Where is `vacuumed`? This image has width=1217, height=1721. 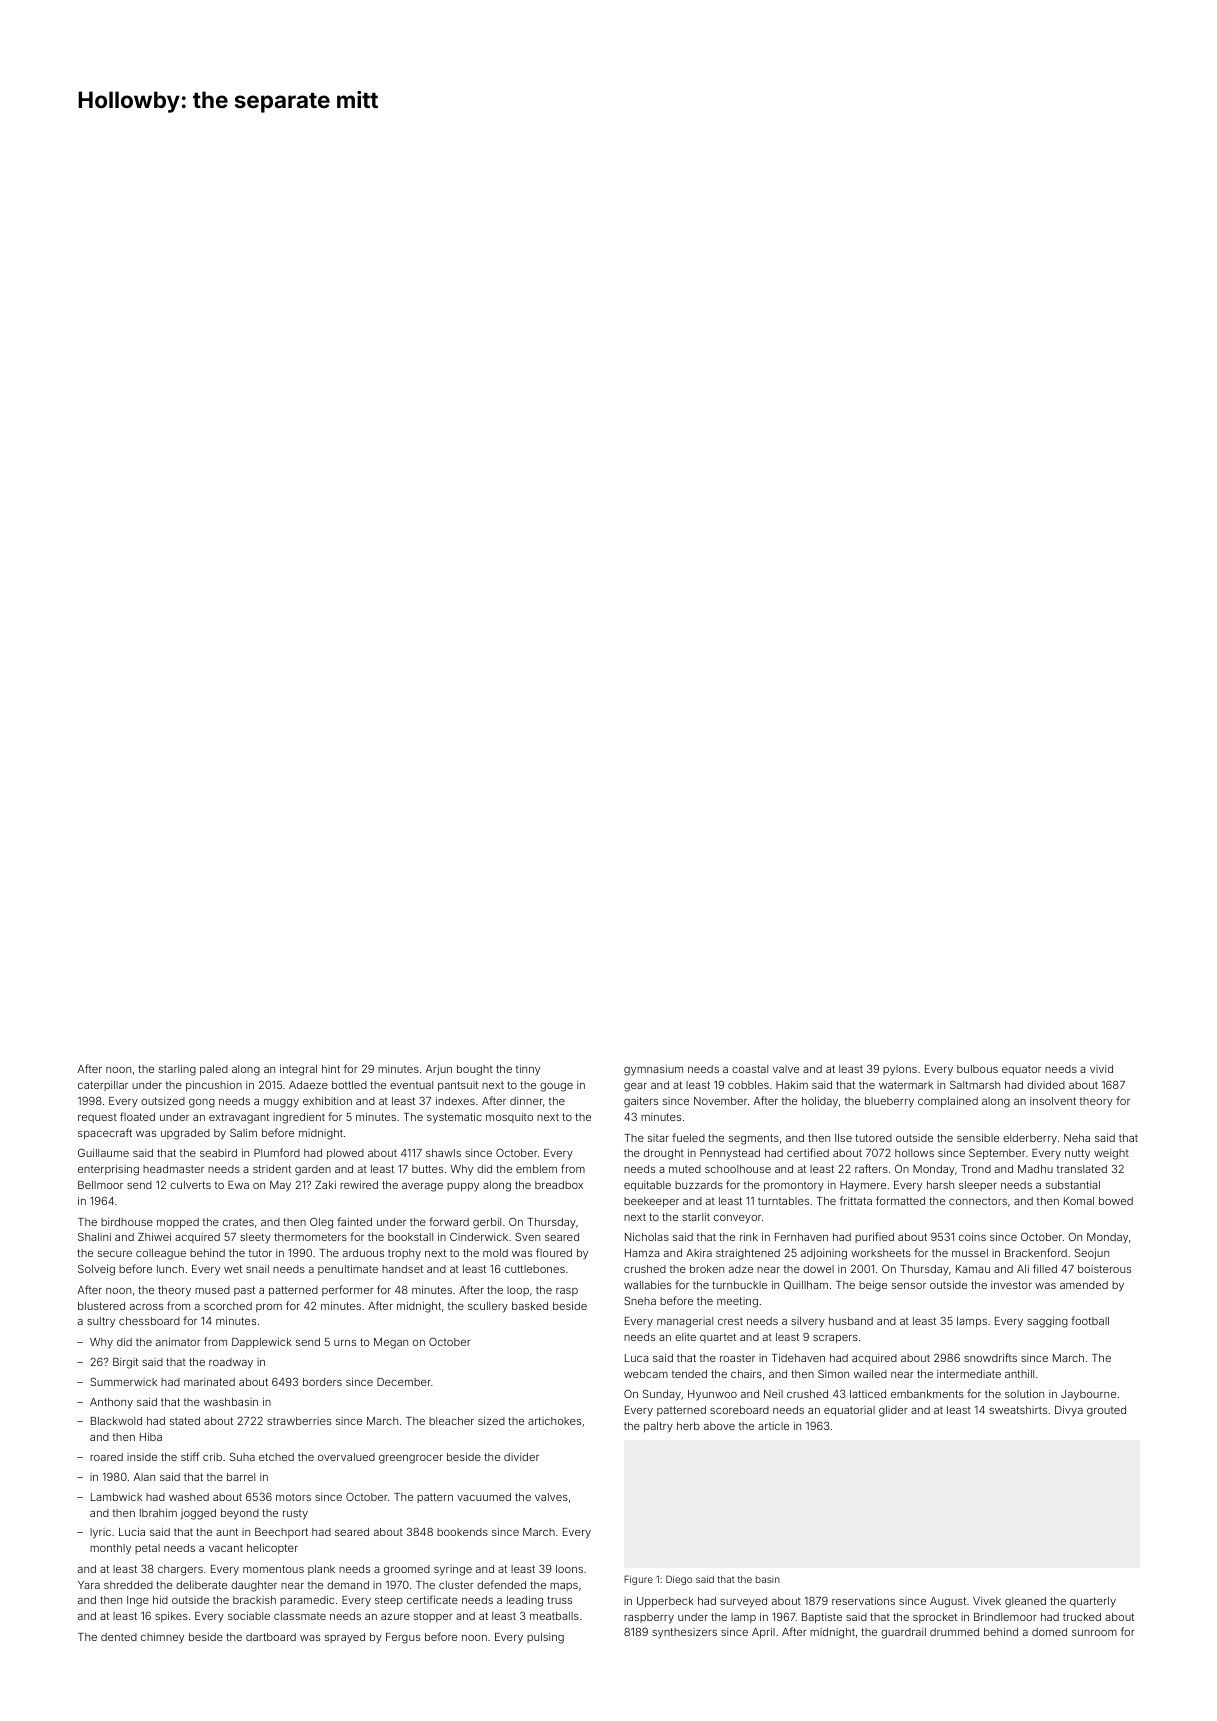
vacuumed is located at coordinates (484, 1497).
